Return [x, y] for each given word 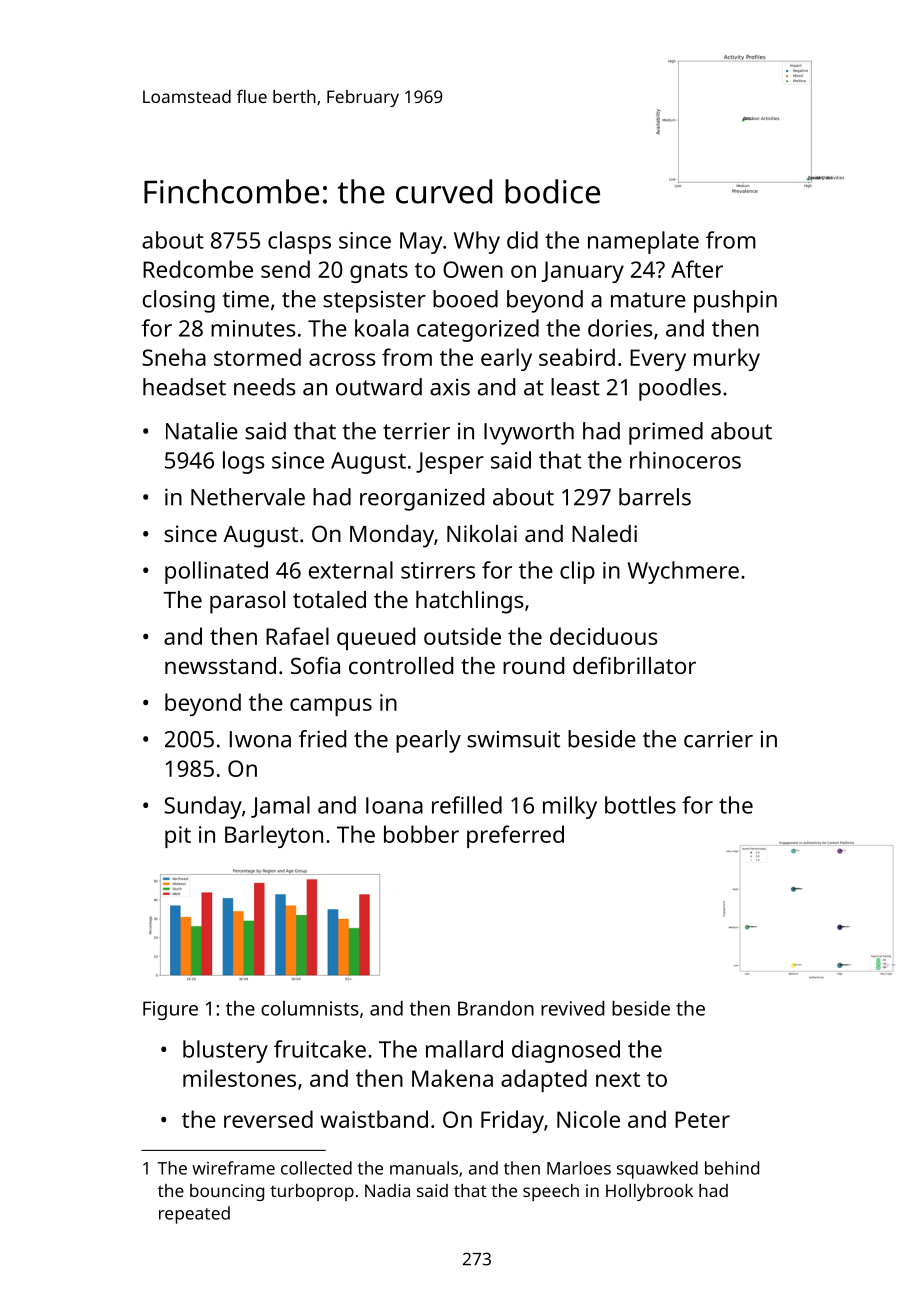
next [618, 1079]
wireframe [233, 1168]
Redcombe [198, 269]
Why [477, 242]
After [697, 269]
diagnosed [566, 1051]
